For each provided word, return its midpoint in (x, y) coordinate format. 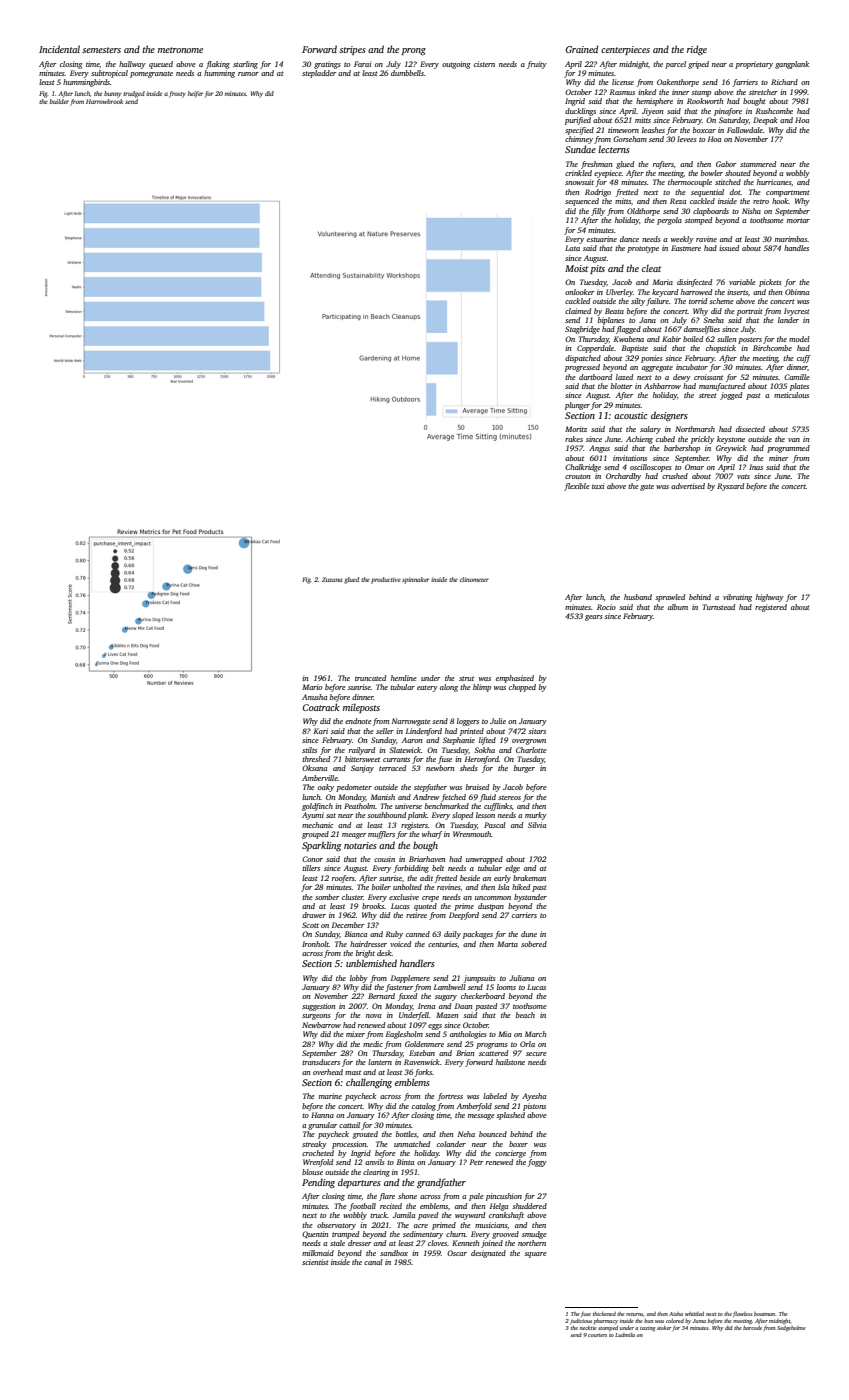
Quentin (315, 1234)
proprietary (754, 65)
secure (536, 1054)
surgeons (316, 1017)
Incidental (59, 49)
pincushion (504, 1197)
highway (770, 598)
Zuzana (332, 579)
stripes (352, 50)
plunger (577, 406)
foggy (537, 1163)
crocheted (318, 1153)
